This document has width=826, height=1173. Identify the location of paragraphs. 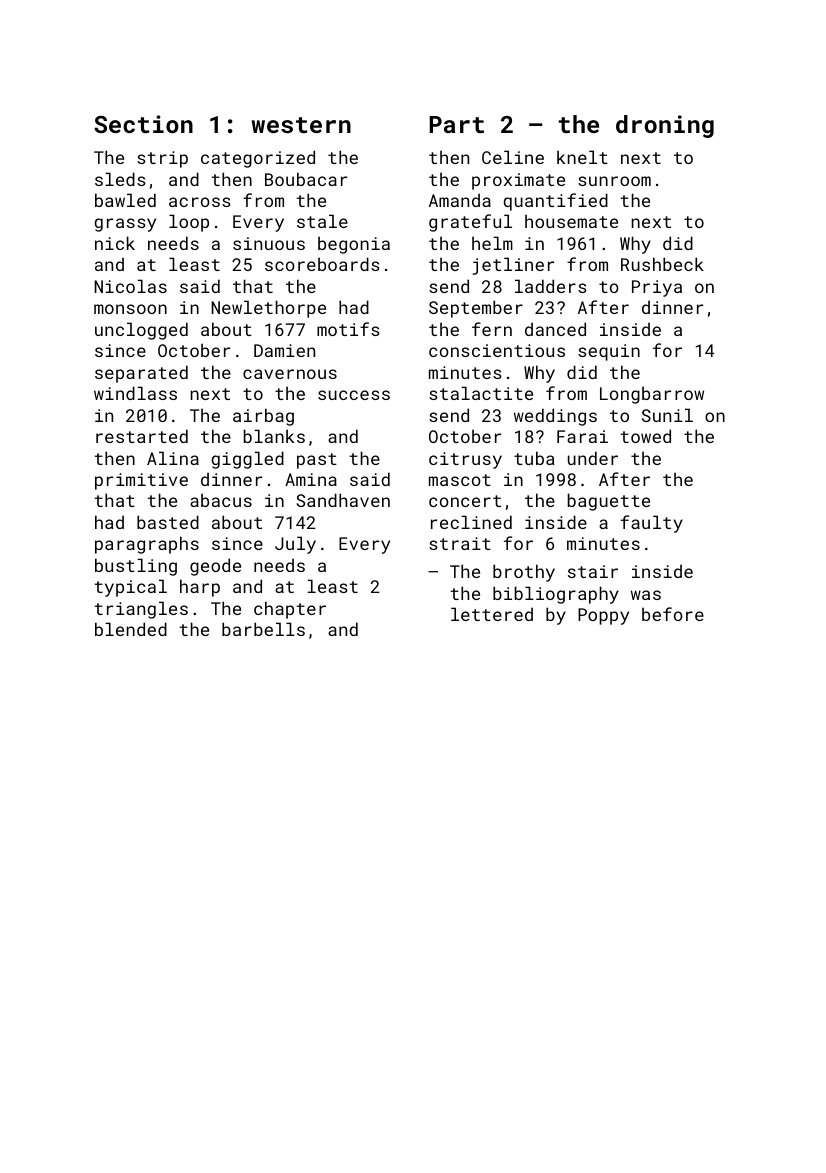
(147, 545).
